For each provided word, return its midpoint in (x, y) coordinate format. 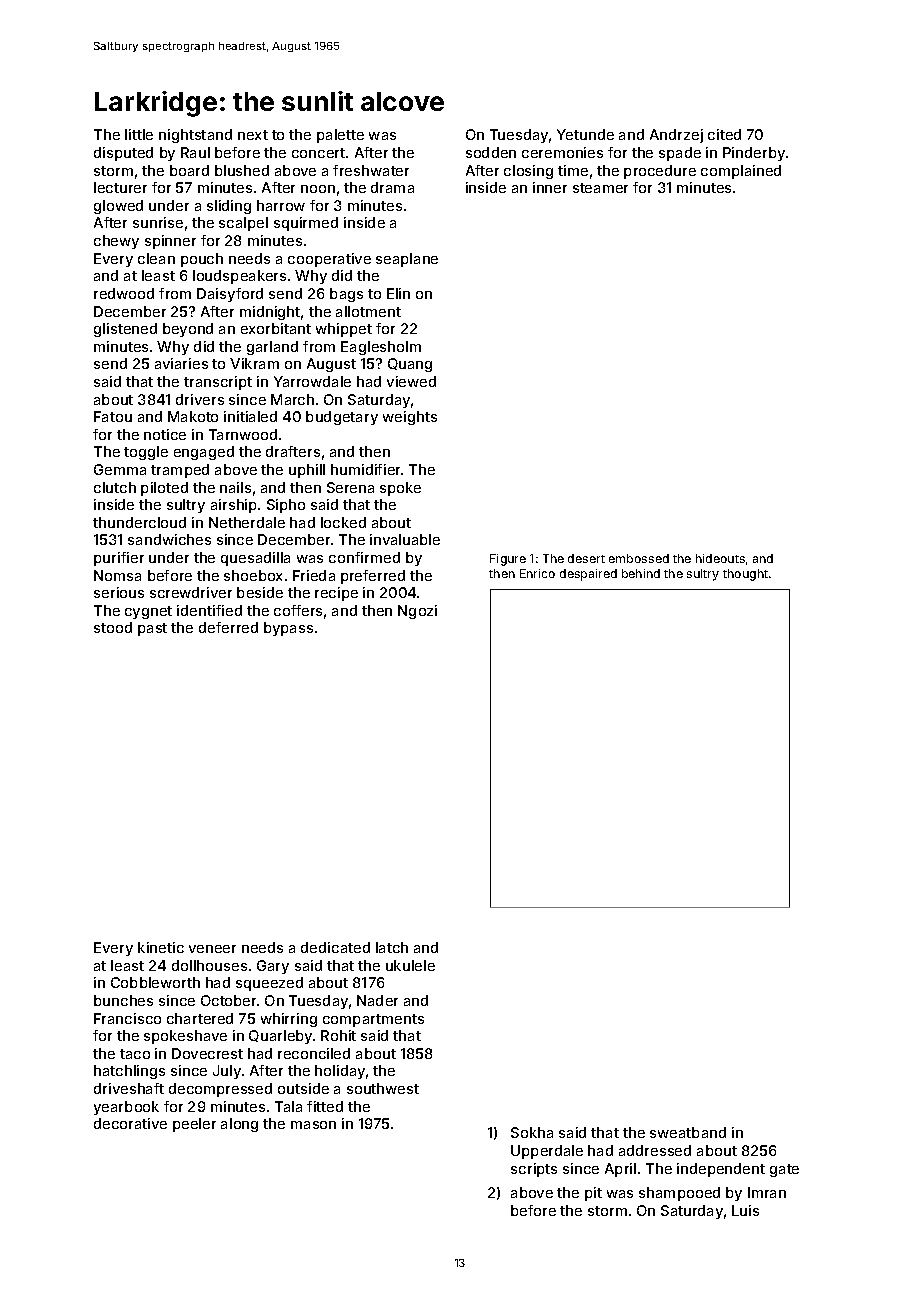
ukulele (410, 965)
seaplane (407, 260)
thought (745, 575)
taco (135, 1054)
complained (741, 172)
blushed (242, 170)
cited (724, 134)
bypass (288, 629)
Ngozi (417, 612)
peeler (194, 1125)
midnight (270, 313)
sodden (491, 152)
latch (392, 947)
